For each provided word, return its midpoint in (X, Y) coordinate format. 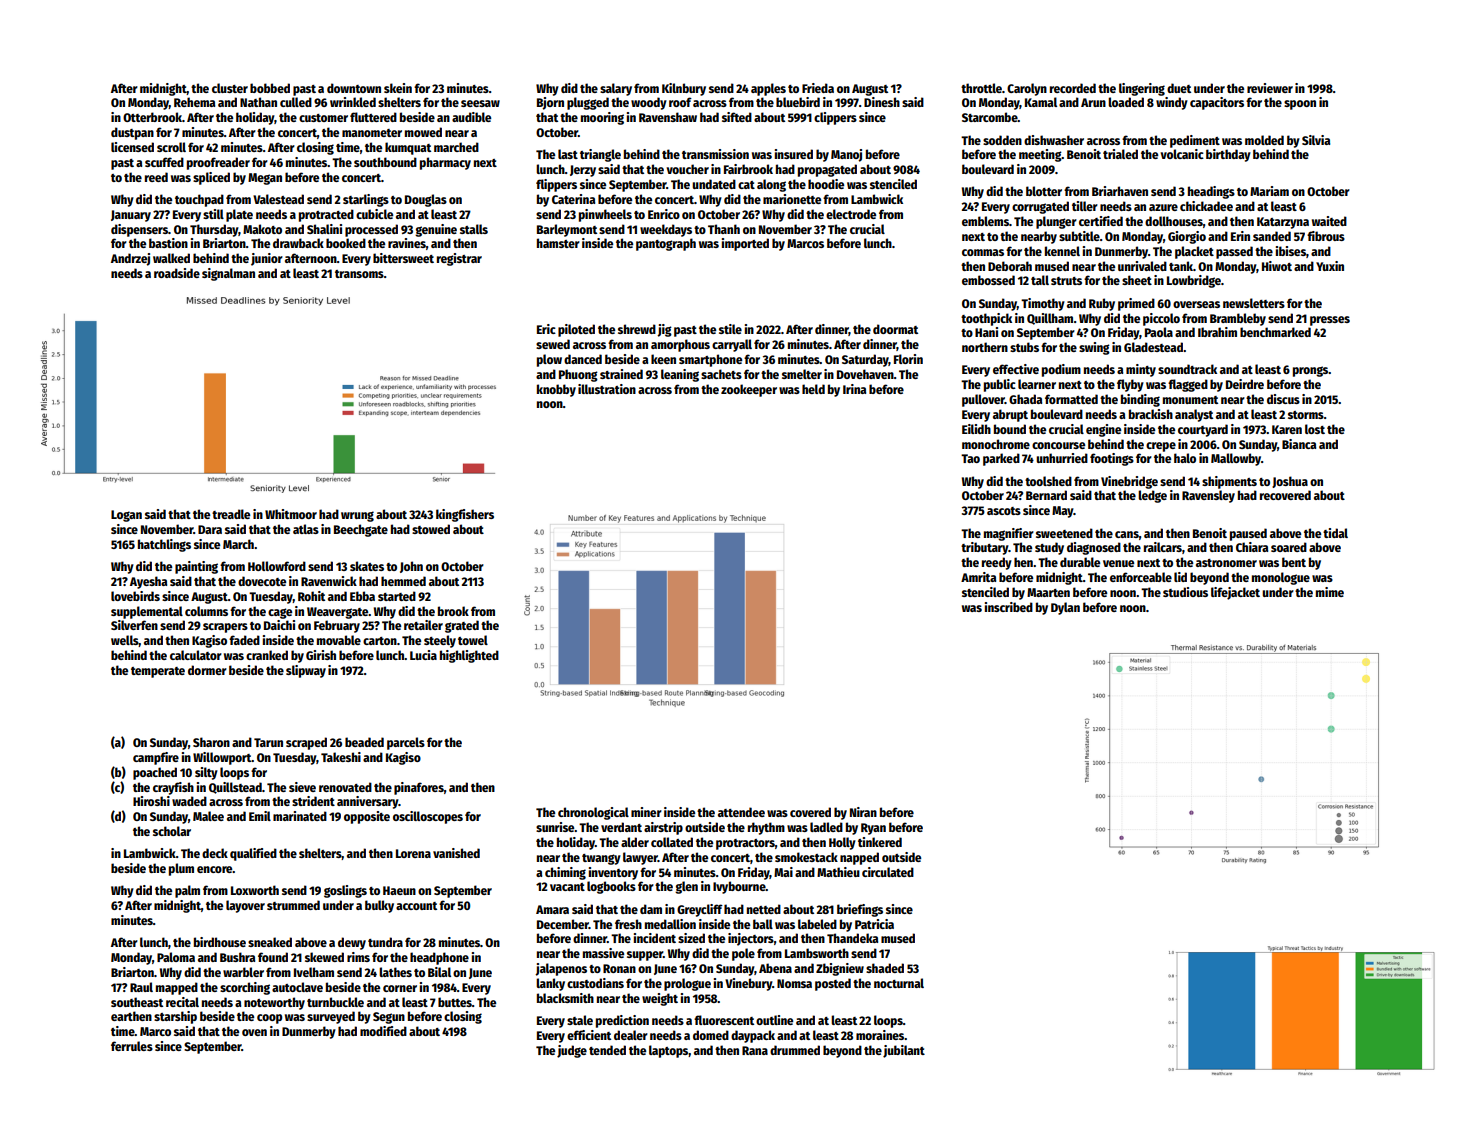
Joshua (1290, 482)
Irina (854, 389)
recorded (1073, 88)
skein (398, 88)
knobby (556, 390)
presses (1330, 321)
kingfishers (465, 515)
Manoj (846, 155)
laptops (669, 1051)
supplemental (147, 612)
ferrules (132, 1046)
